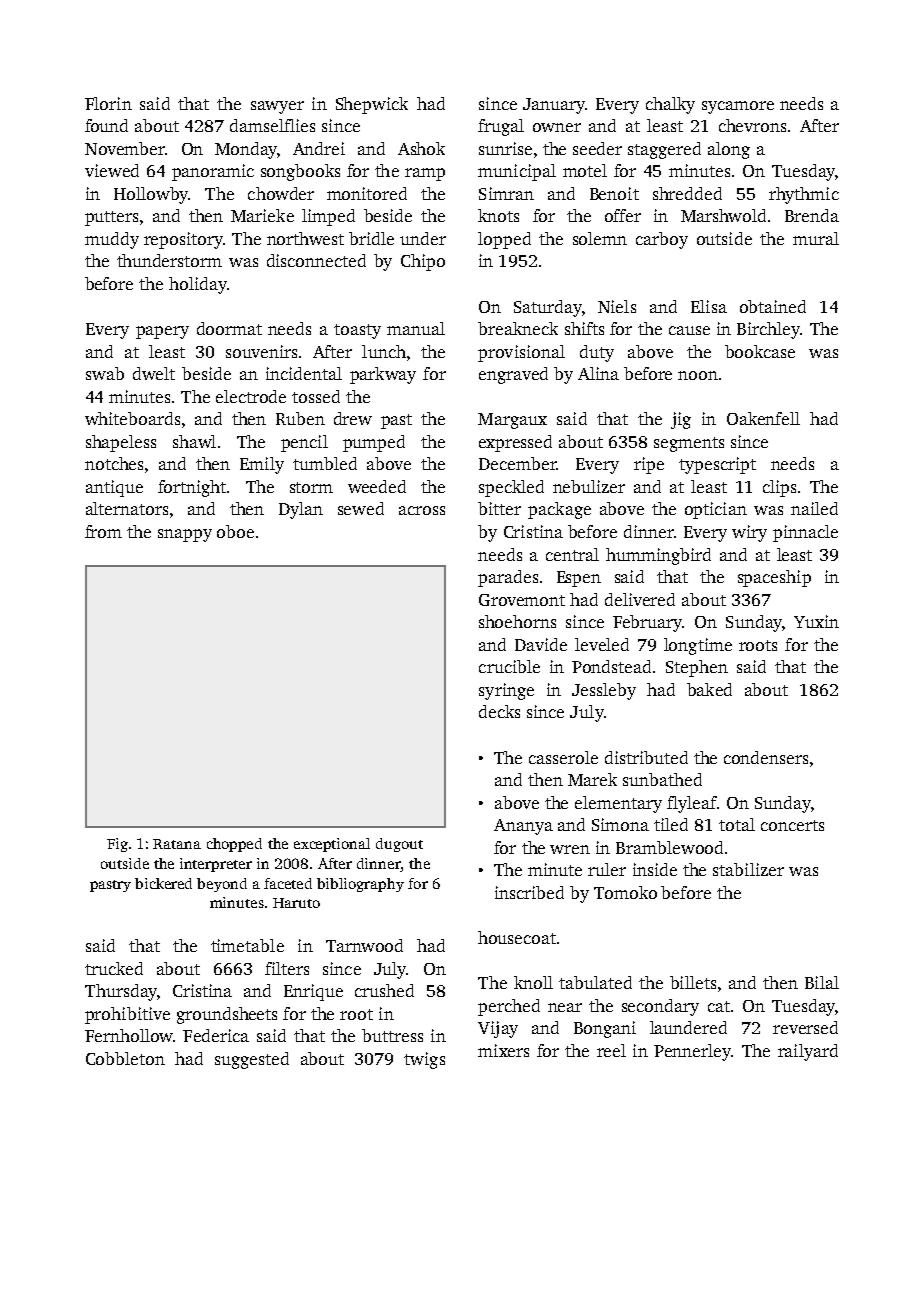 This document has height=1311, width=924. Describe the element at coordinates (262, 215) in the document. I see `Marieke` at that location.
